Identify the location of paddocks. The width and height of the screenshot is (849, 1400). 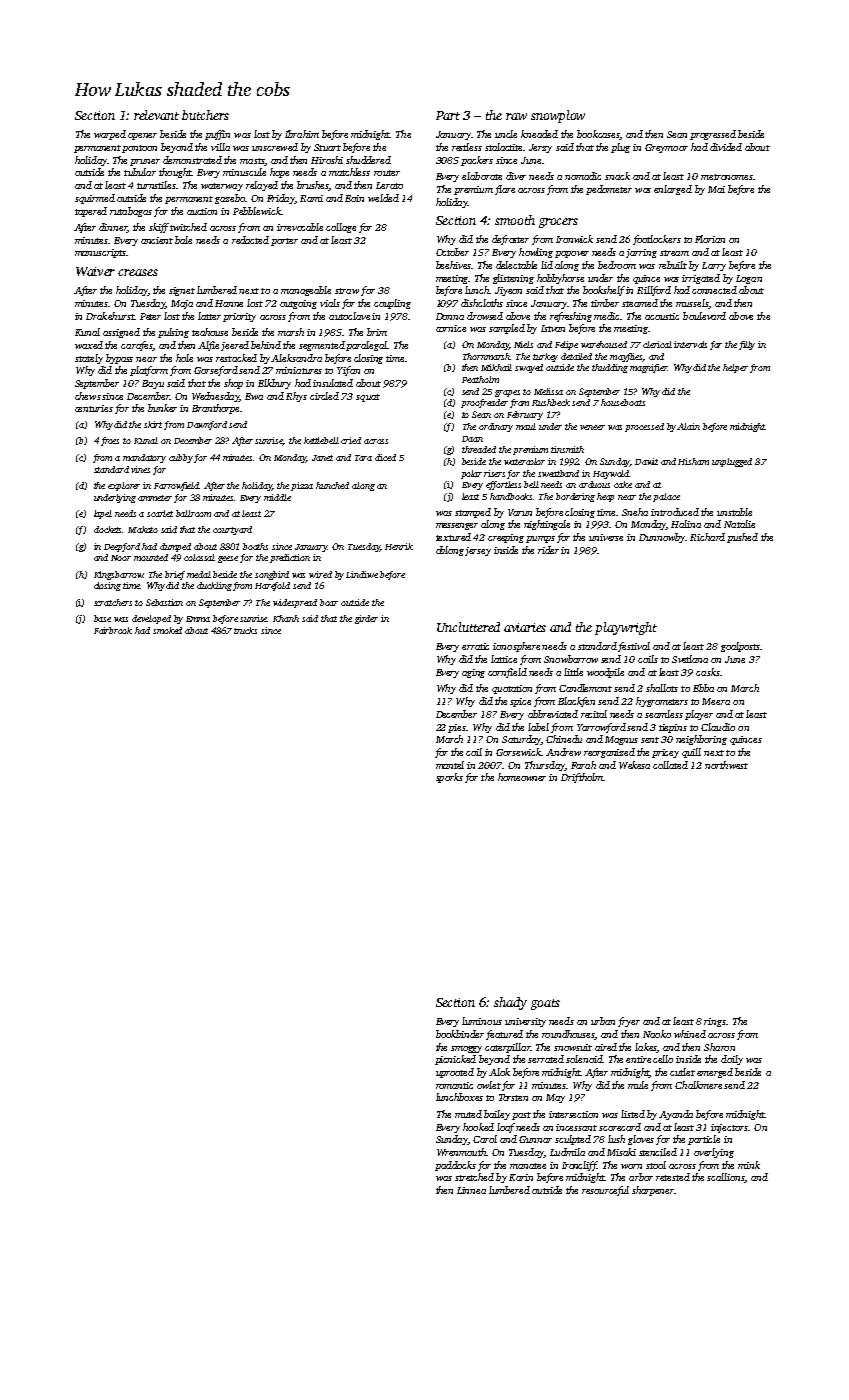
(455, 1166).
